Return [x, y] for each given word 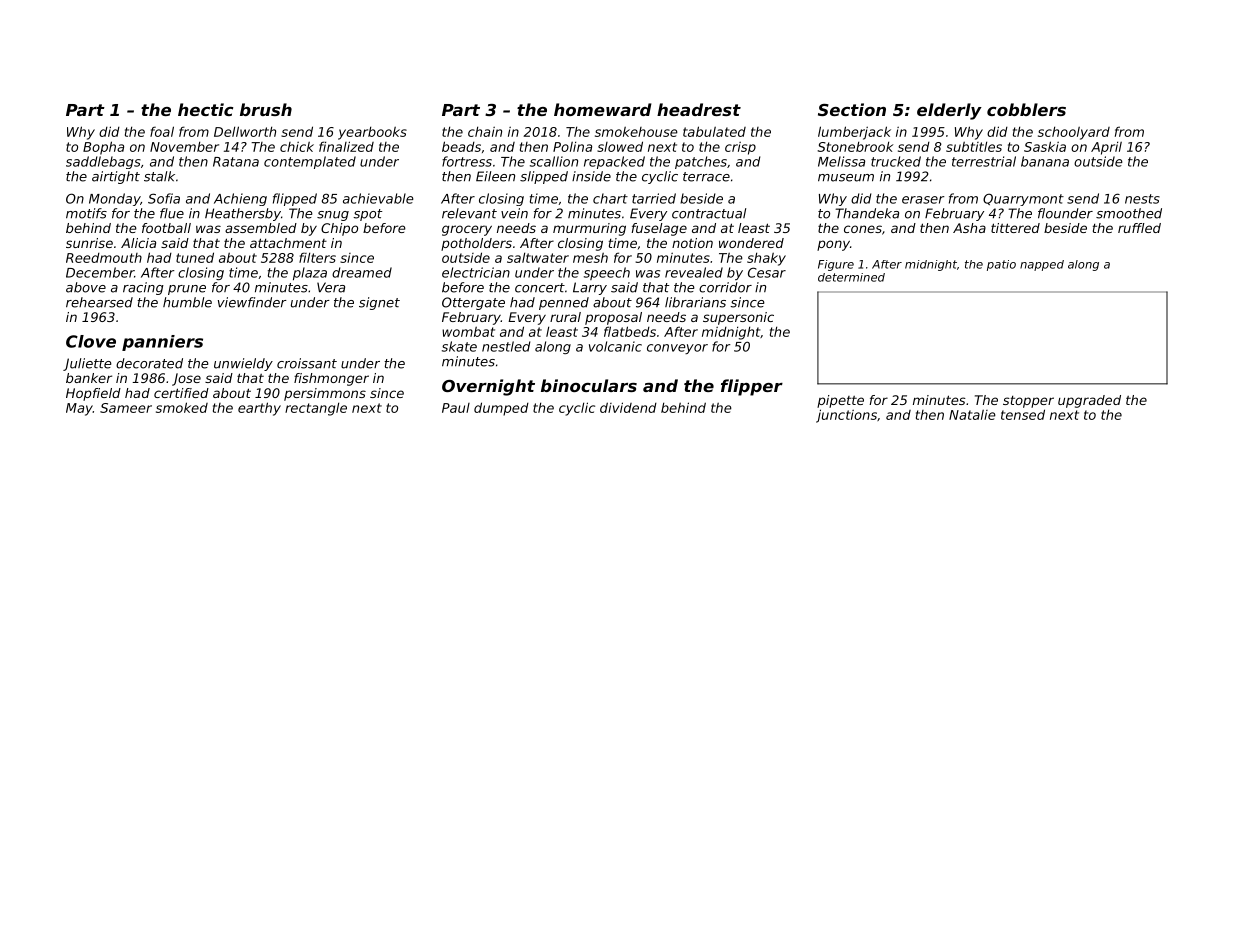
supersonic [738, 318]
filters [317, 257]
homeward [603, 109]
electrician [476, 272]
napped [1042, 265]
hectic [205, 109]
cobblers [1026, 109]
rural [565, 317]
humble [187, 302]
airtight [116, 177]
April [1106, 148]
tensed [1023, 414]
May [79, 409]
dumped [501, 409]
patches [701, 162]
